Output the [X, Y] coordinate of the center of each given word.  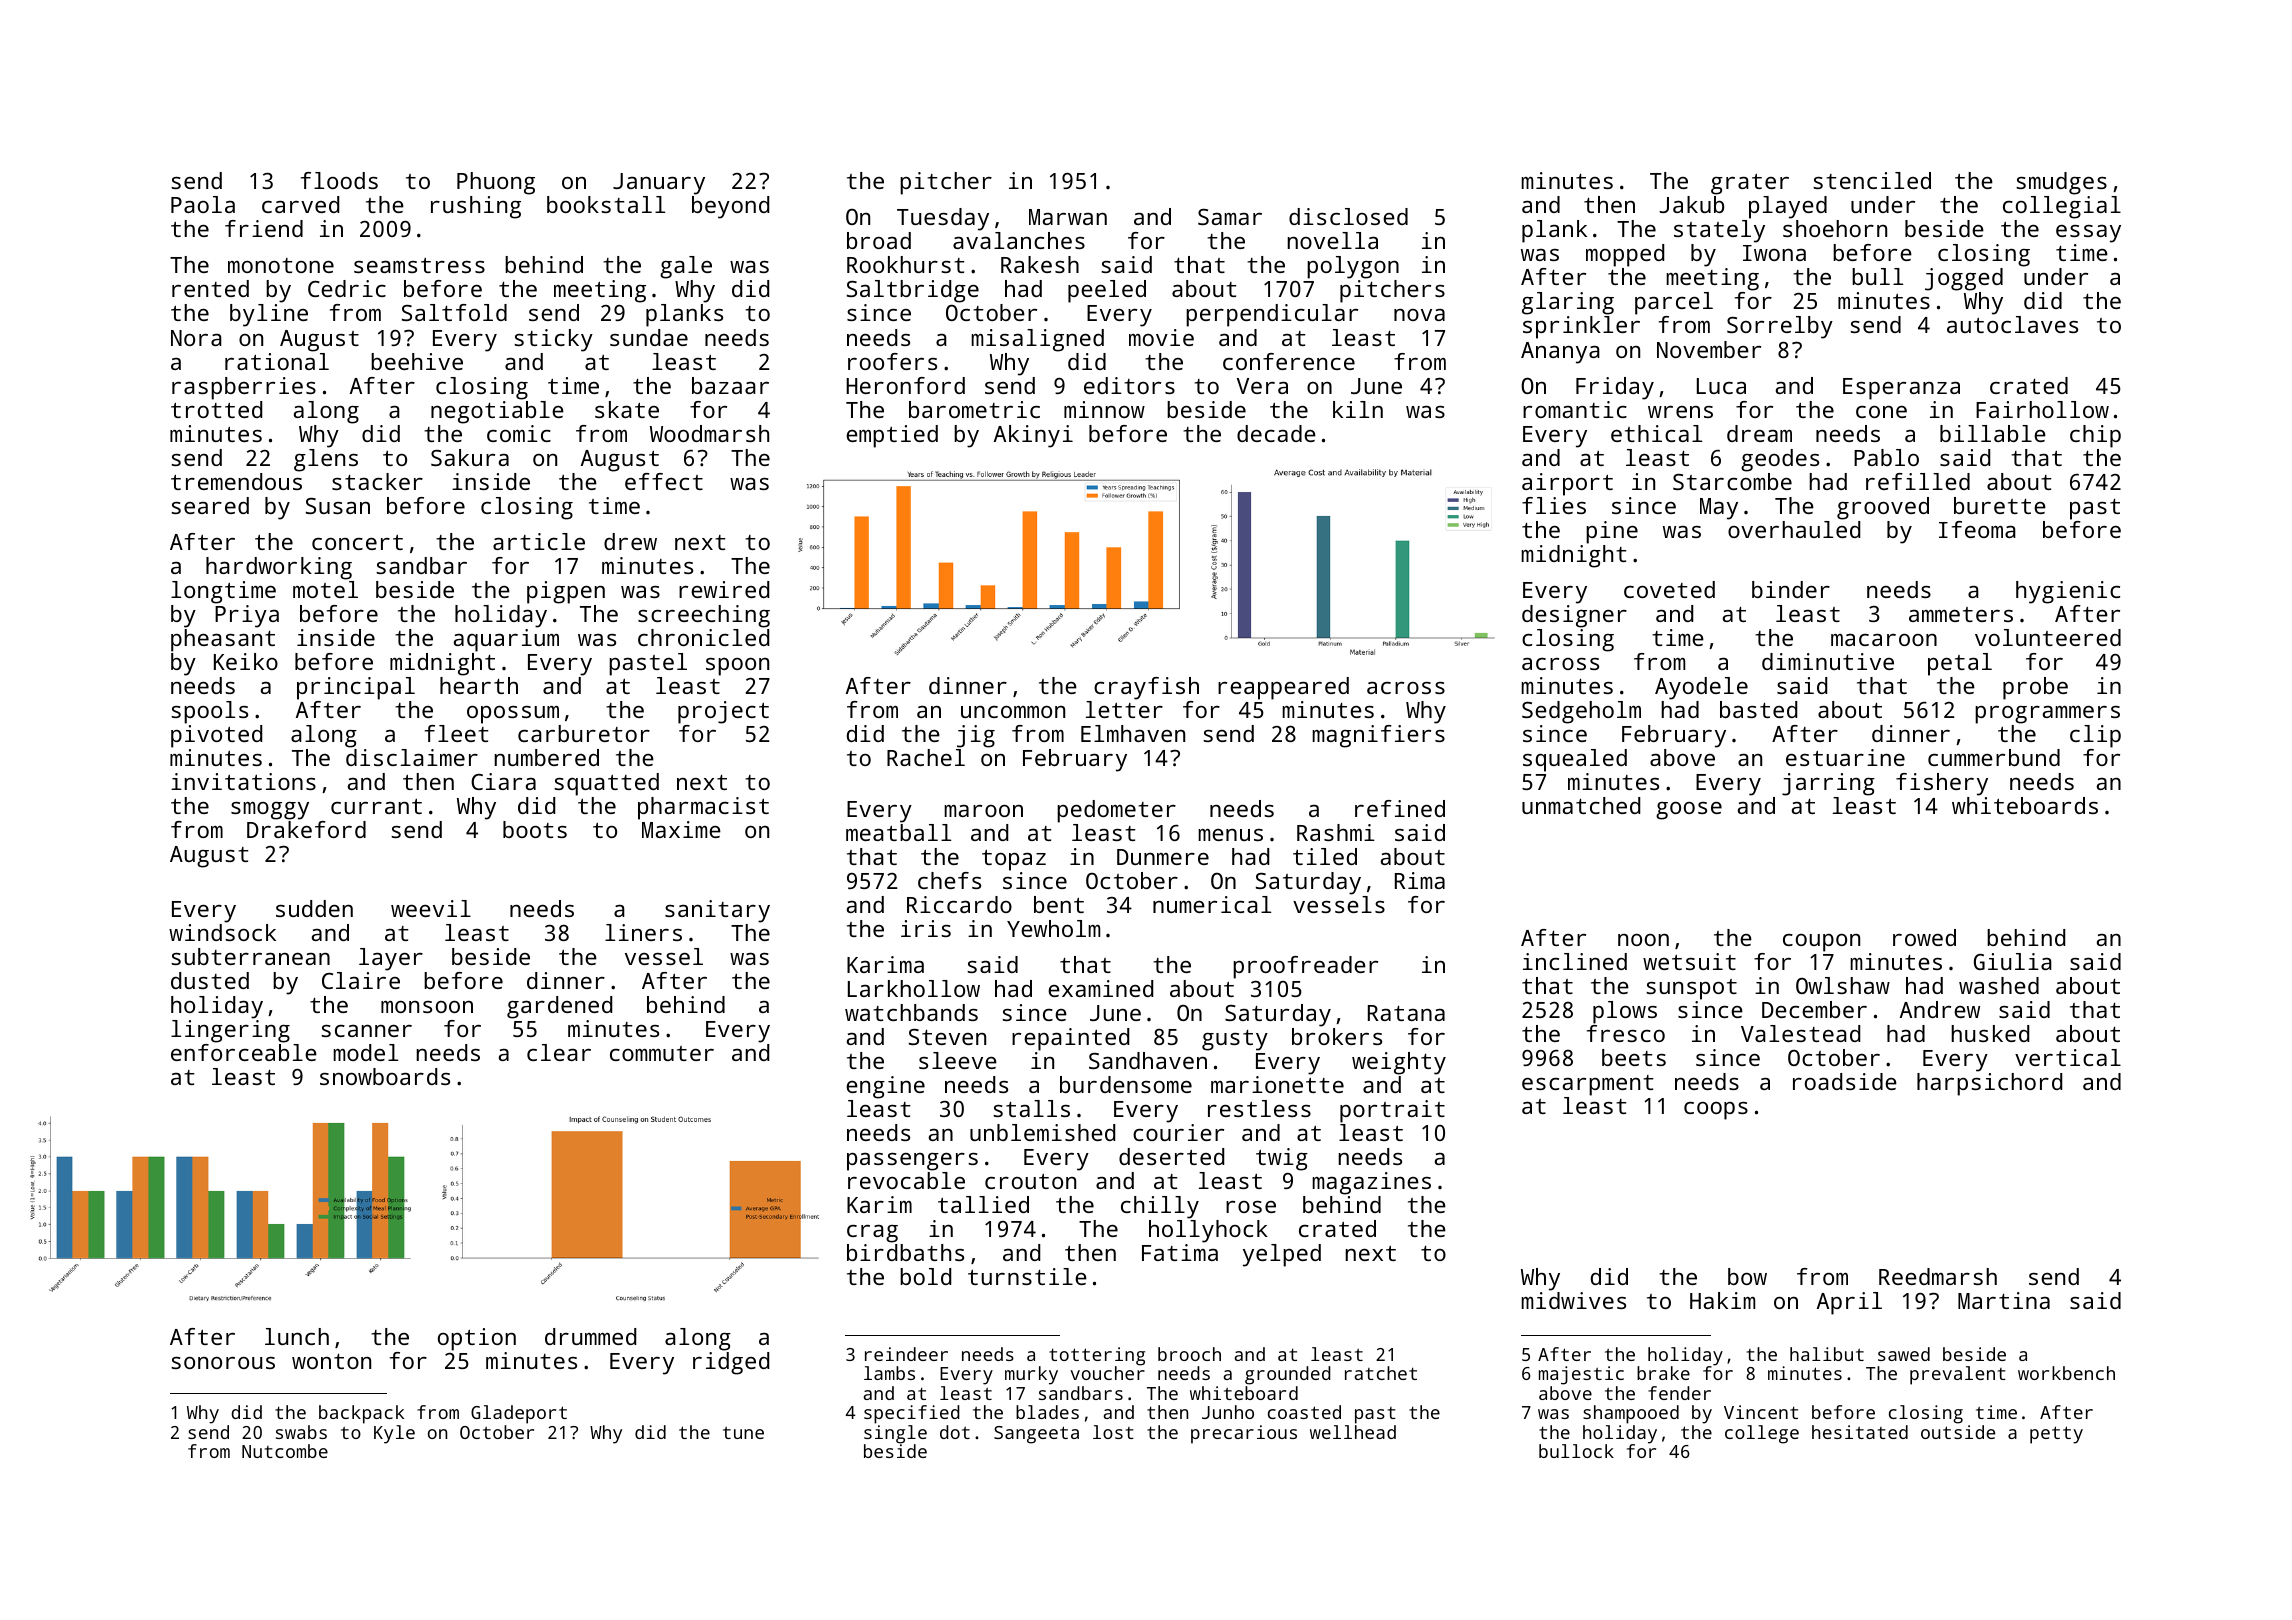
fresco [1626, 1033]
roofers [892, 361]
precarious [1244, 1434]
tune [743, 1433]
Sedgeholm [1581, 712]
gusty [1235, 1040]
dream [1759, 433]
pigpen [566, 592]
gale [686, 267]
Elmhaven [1133, 733]
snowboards [385, 1076]
